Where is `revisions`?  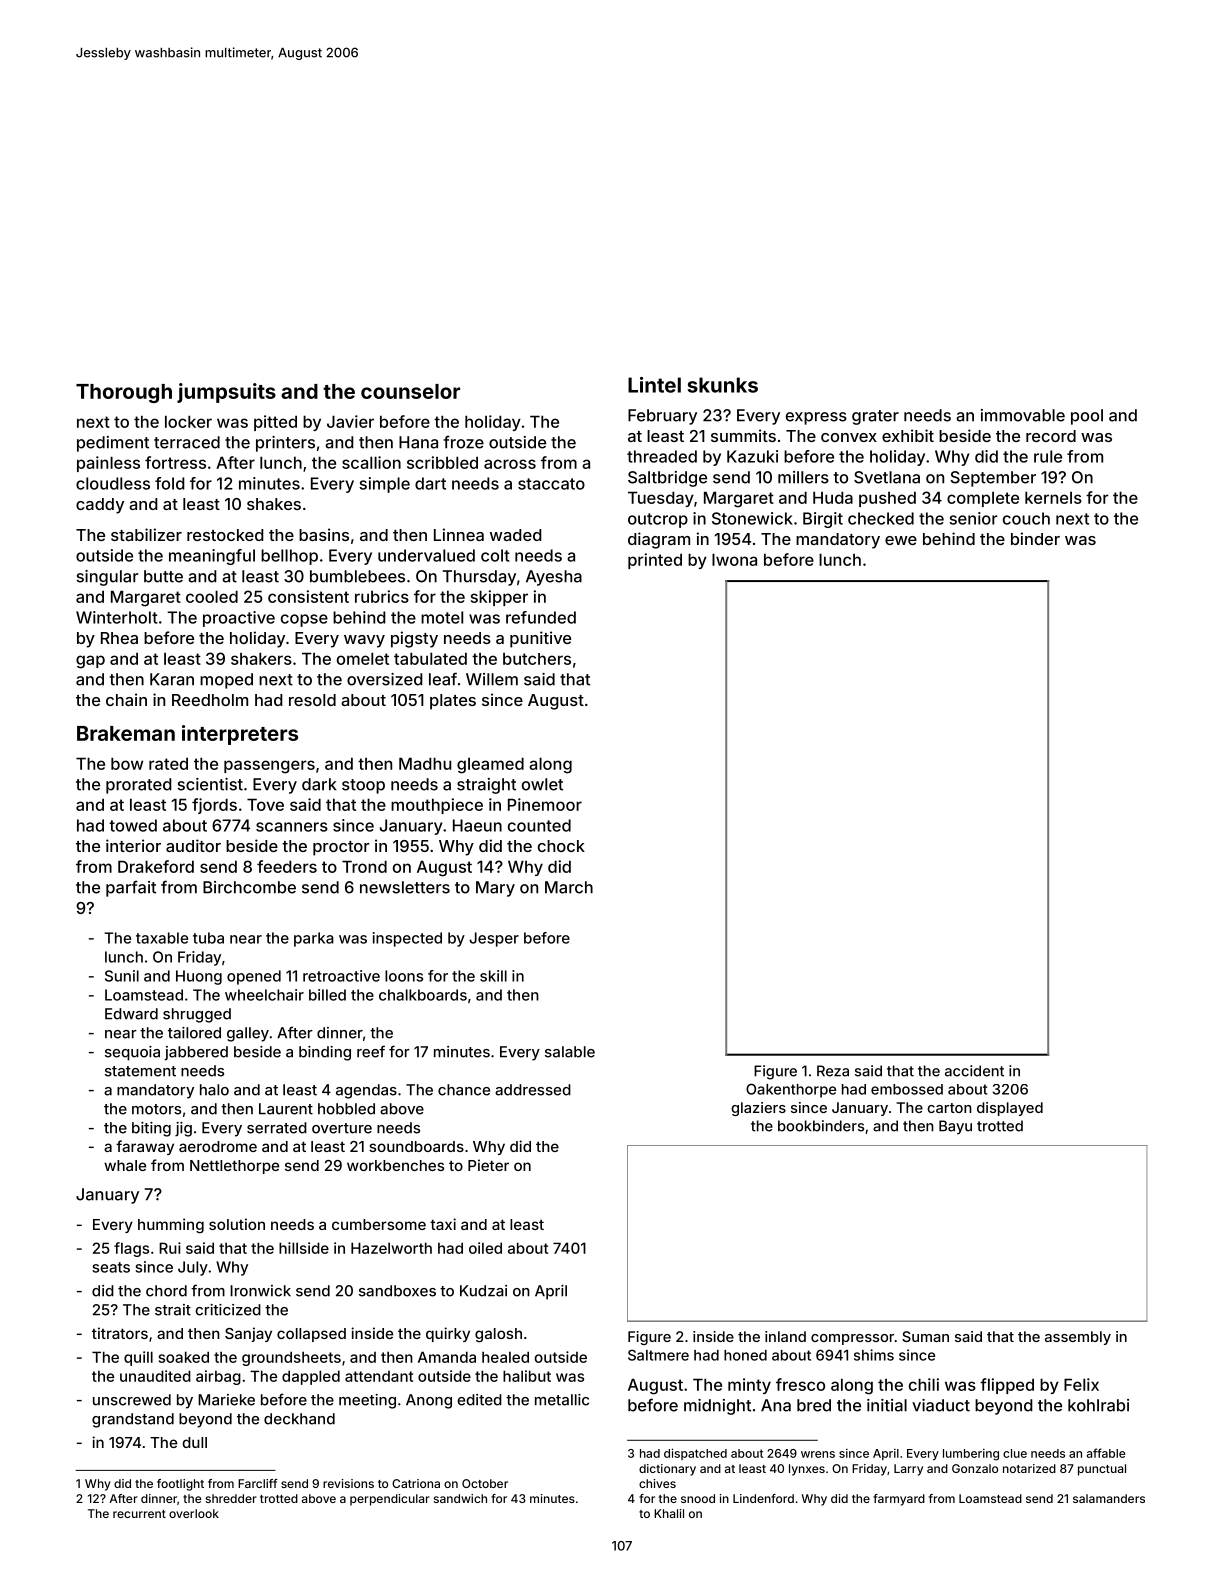
revisions is located at coordinates (348, 1483).
